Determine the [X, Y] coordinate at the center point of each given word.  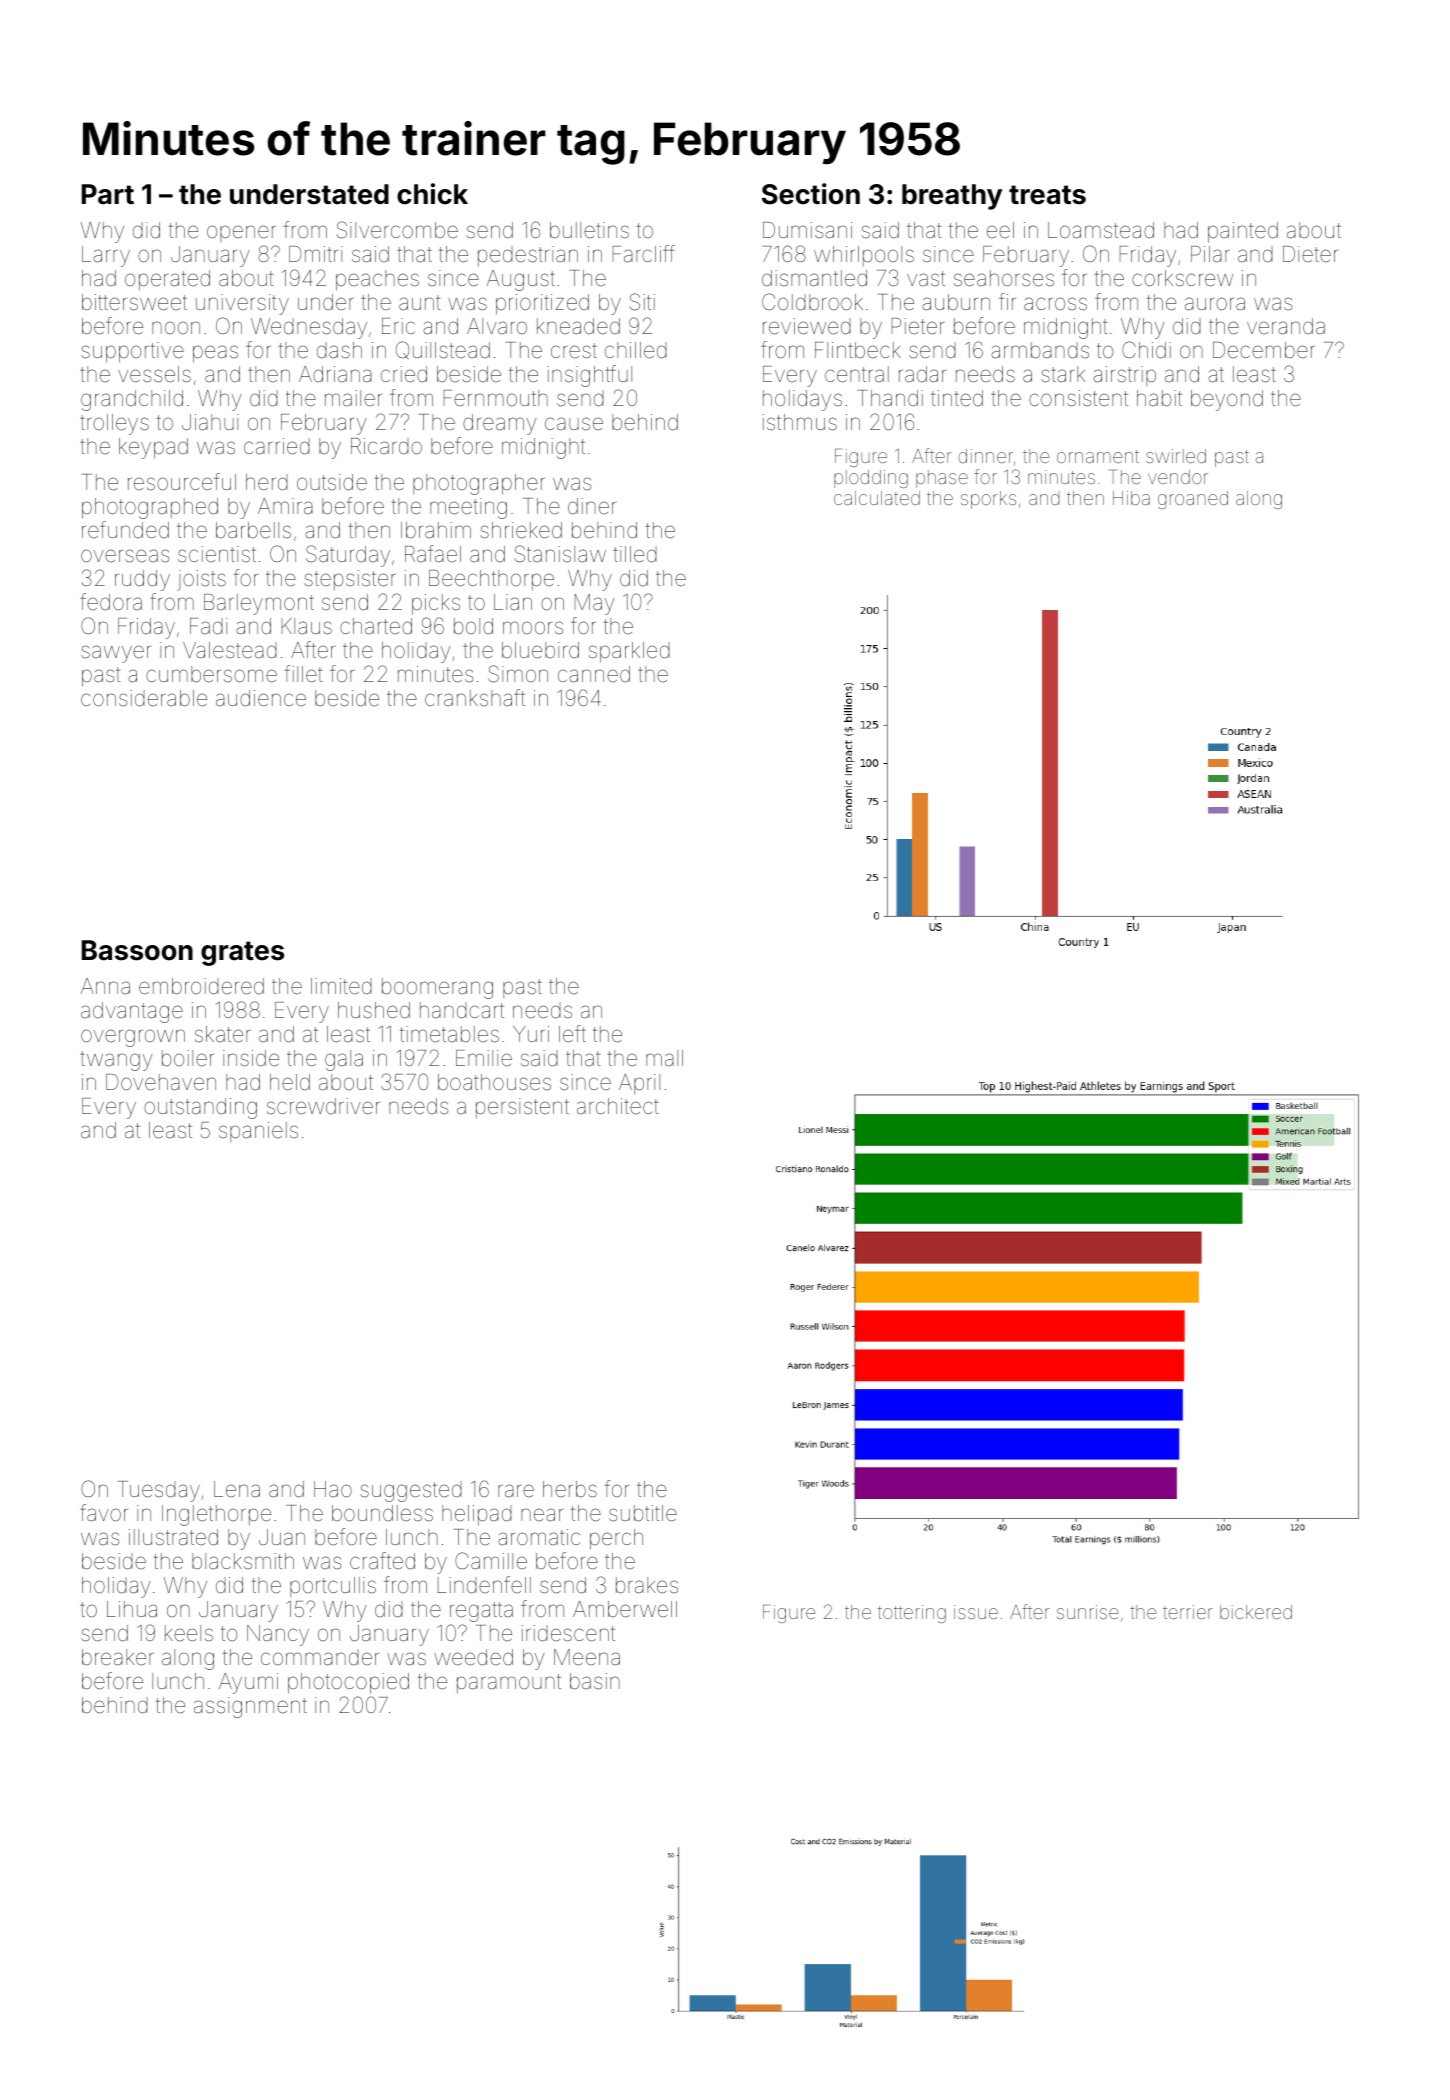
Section [811, 194]
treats [1047, 195]
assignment [250, 1707]
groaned [1193, 500]
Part [108, 194]
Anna [105, 986]
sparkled [629, 652]
